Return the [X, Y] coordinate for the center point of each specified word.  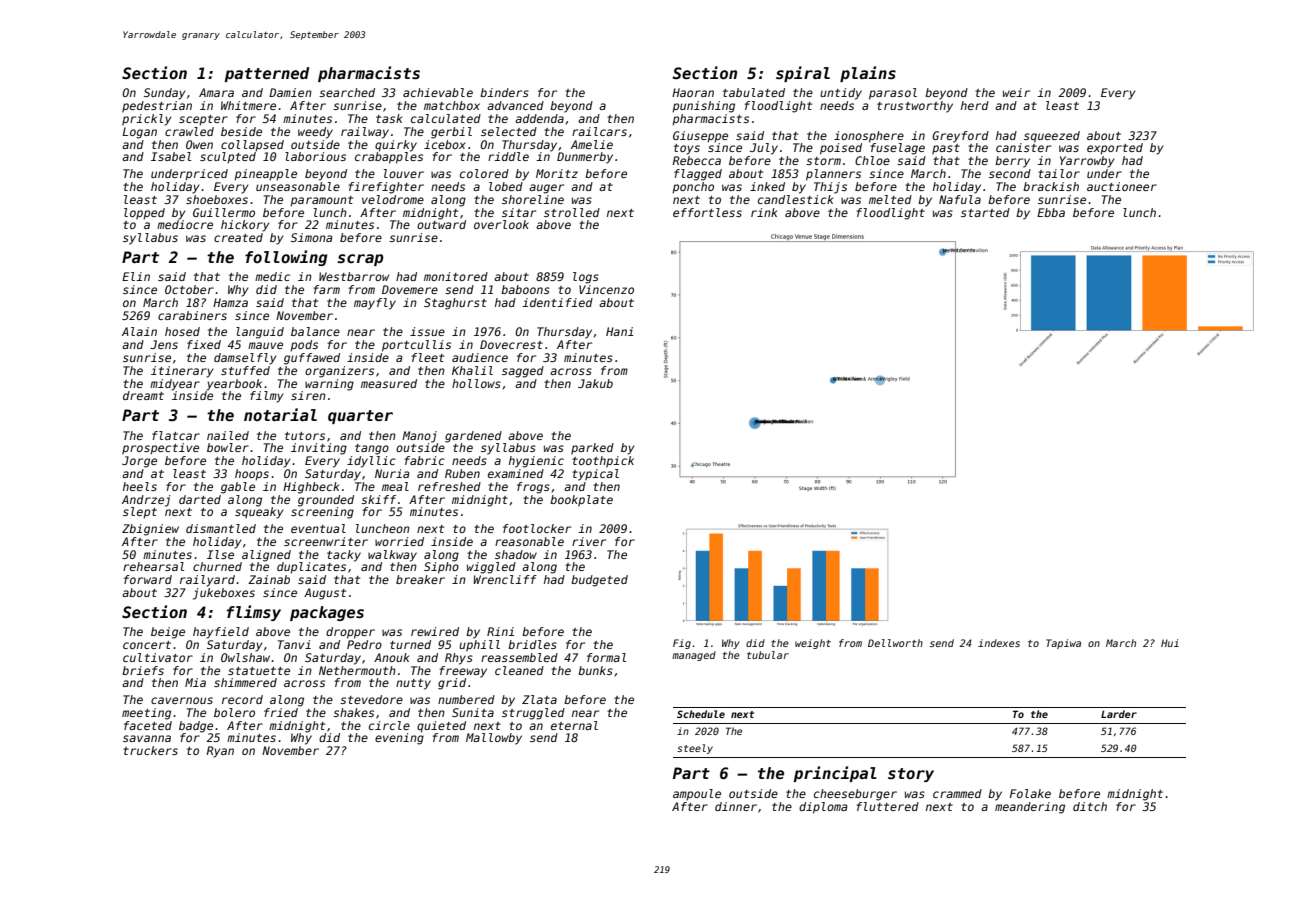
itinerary [182, 372]
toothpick [603, 462]
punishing [703, 107]
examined [516, 473]
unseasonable [298, 186]
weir [1016, 92]
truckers [150, 750]
